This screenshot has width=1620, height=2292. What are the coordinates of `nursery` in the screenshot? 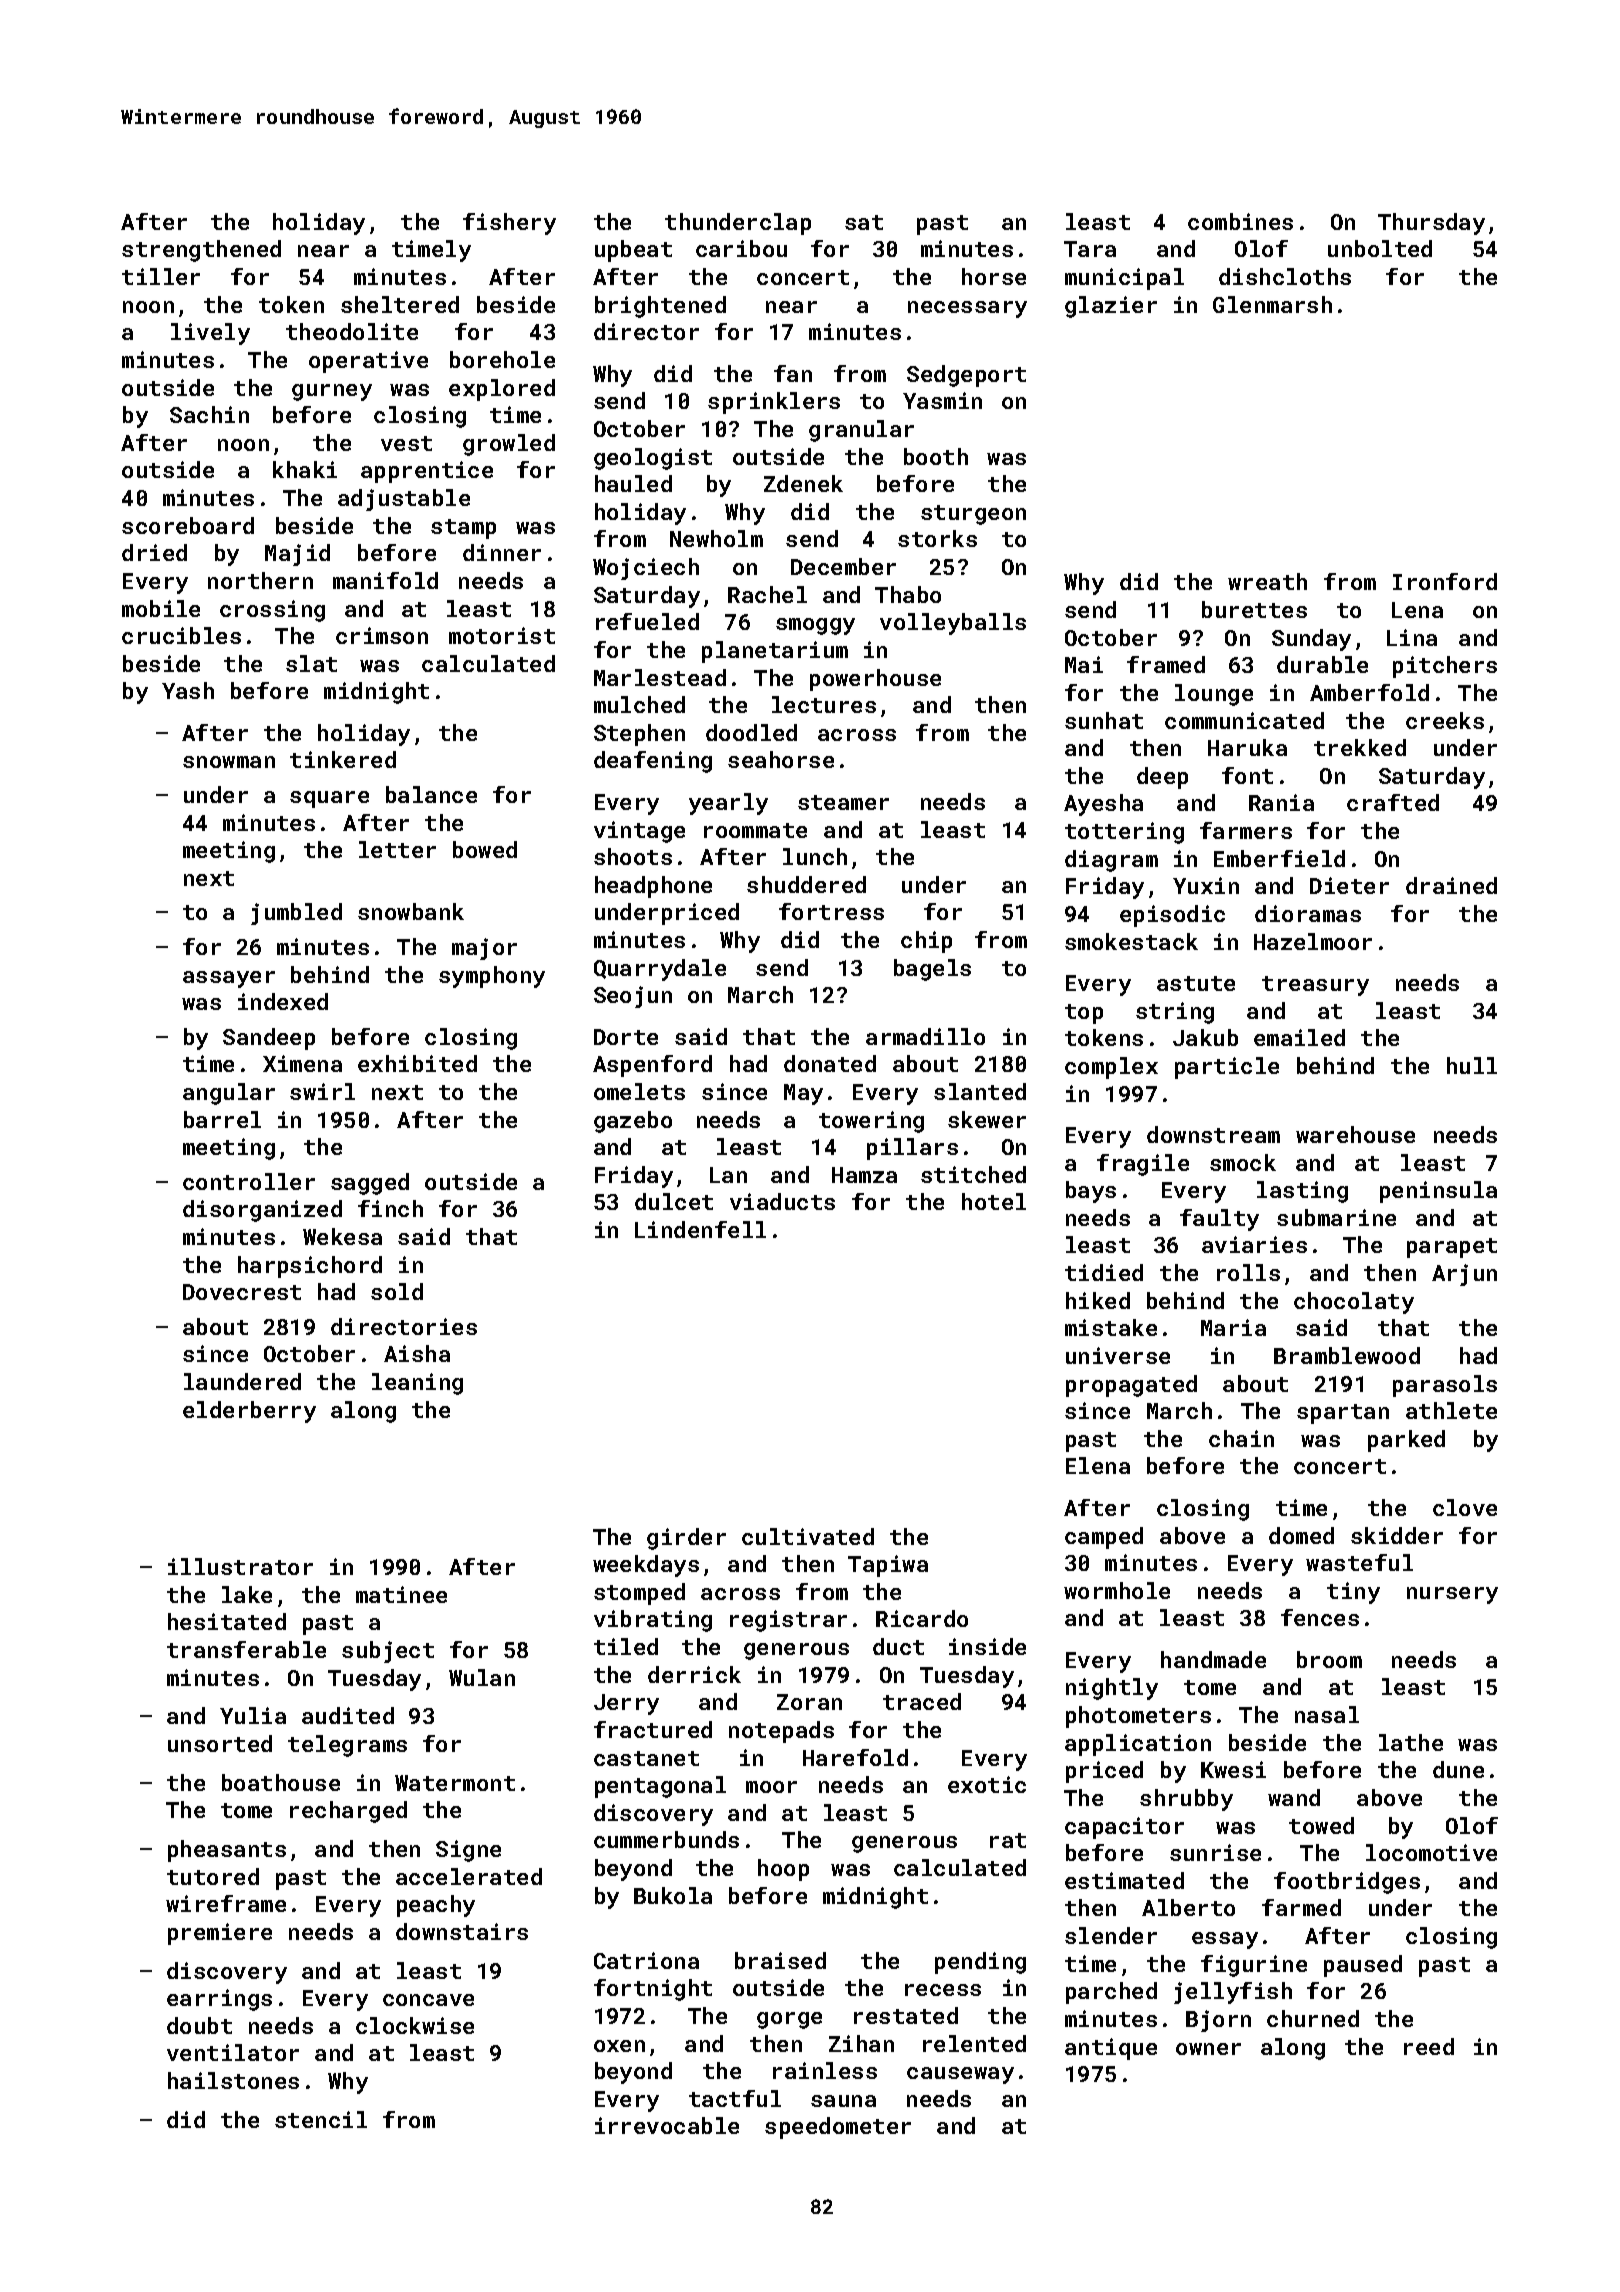 It's located at (1452, 1595).
